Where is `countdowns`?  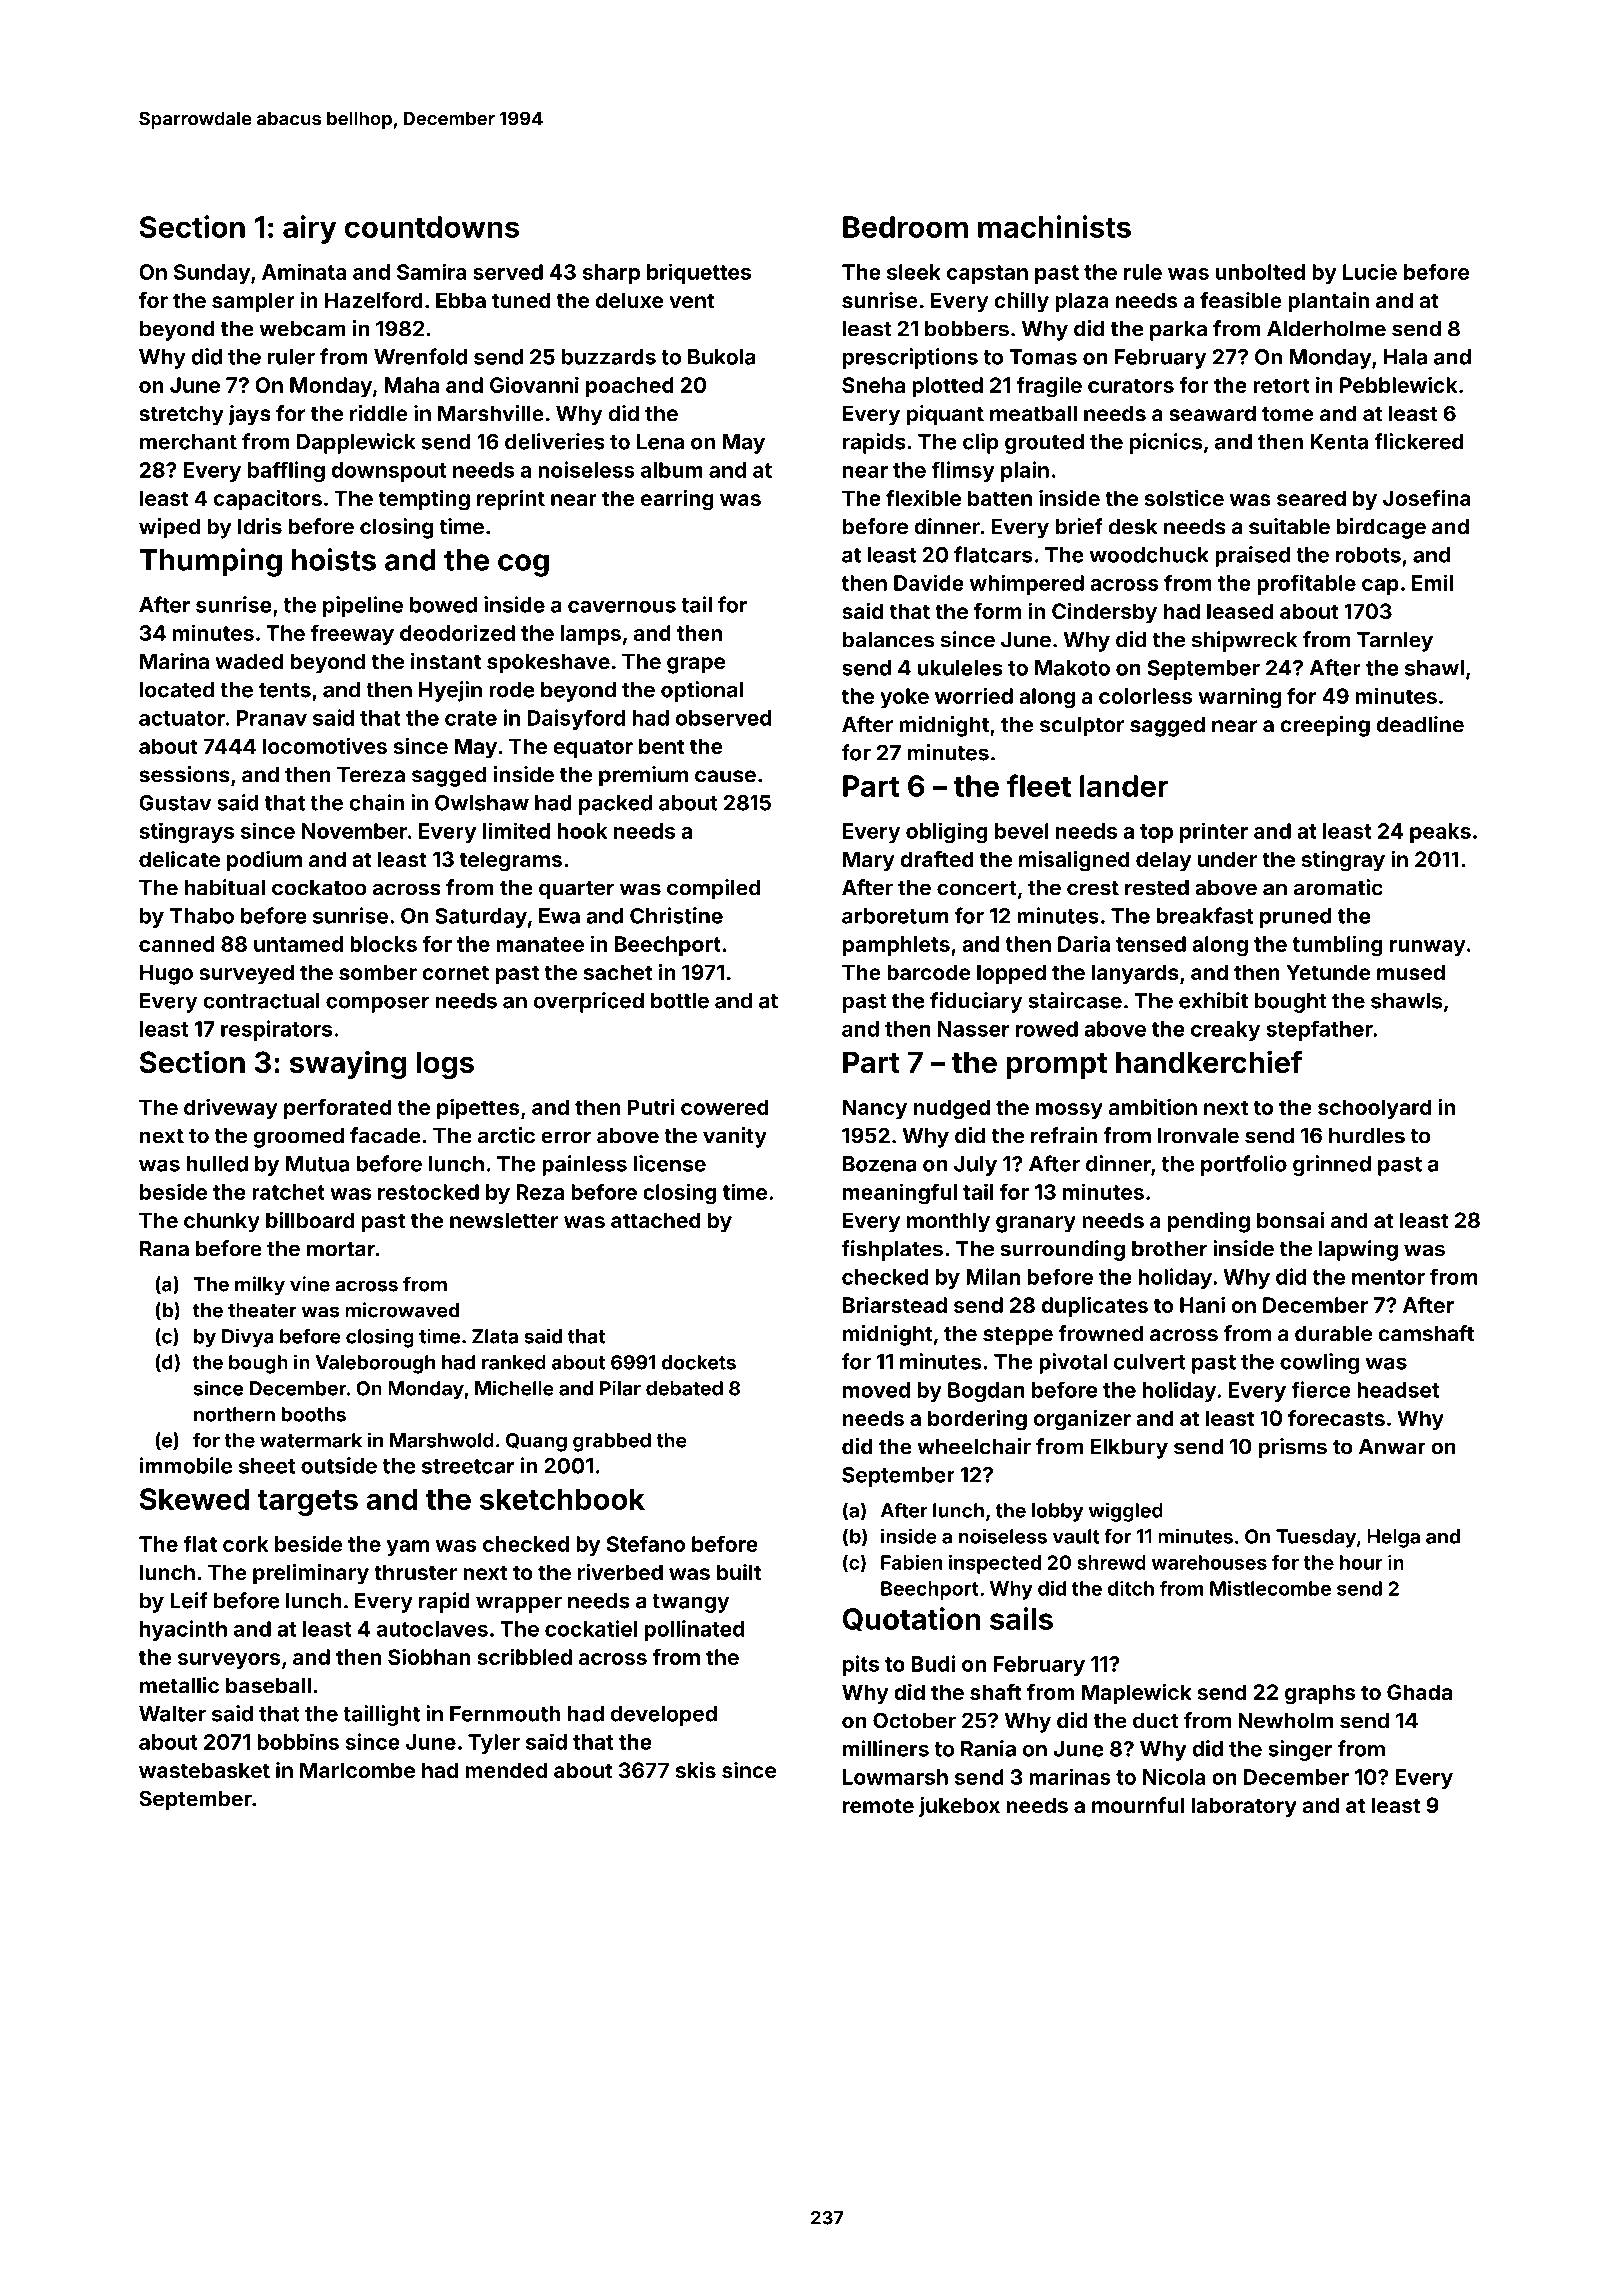 countdowns is located at coordinates (432, 227).
